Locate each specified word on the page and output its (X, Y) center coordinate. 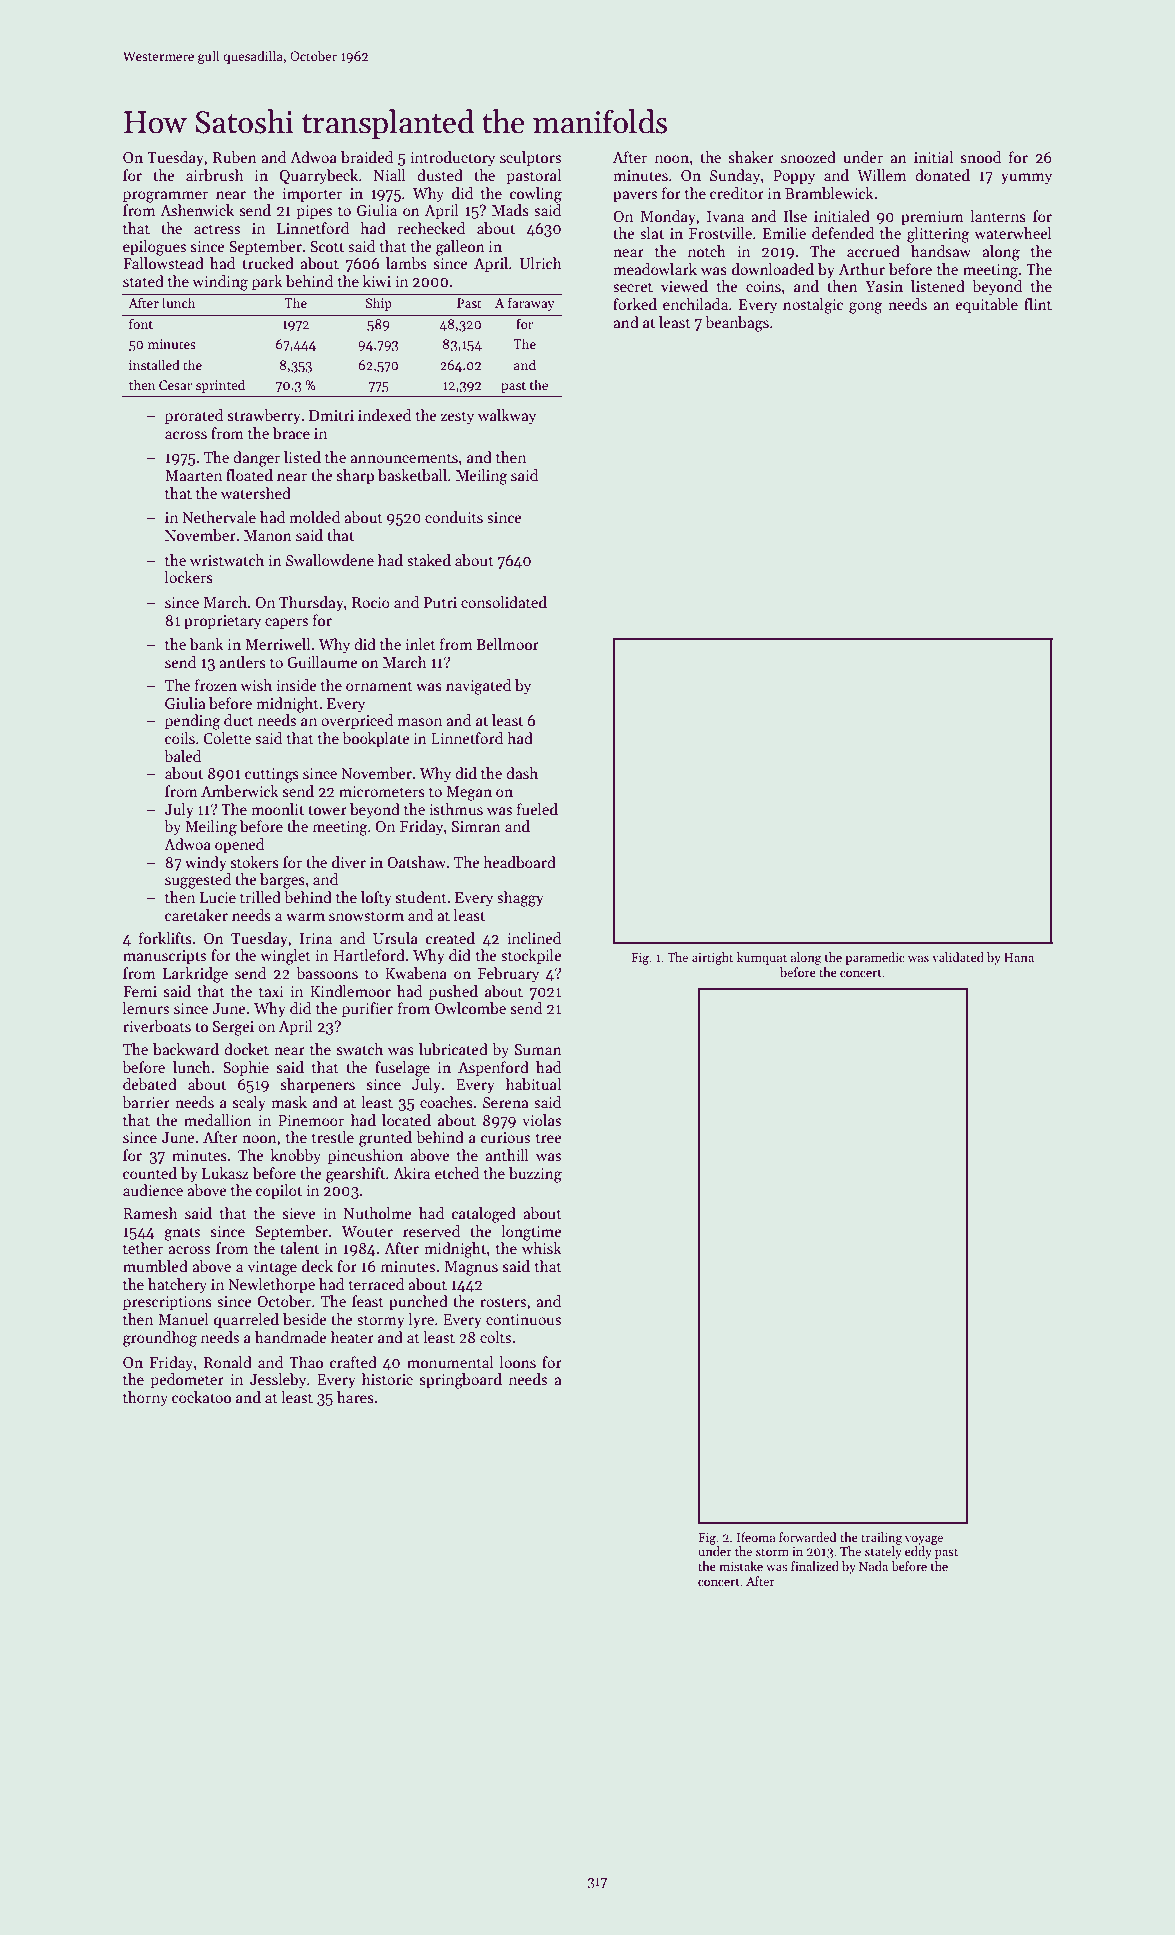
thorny (145, 1398)
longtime (531, 1233)
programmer (165, 197)
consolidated (504, 602)
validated (958, 957)
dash (522, 773)
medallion (218, 1120)
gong (866, 308)
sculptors (530, 158)
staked (429, 560)
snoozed (808, 157)
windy (206, 863)
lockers (189, 577)
